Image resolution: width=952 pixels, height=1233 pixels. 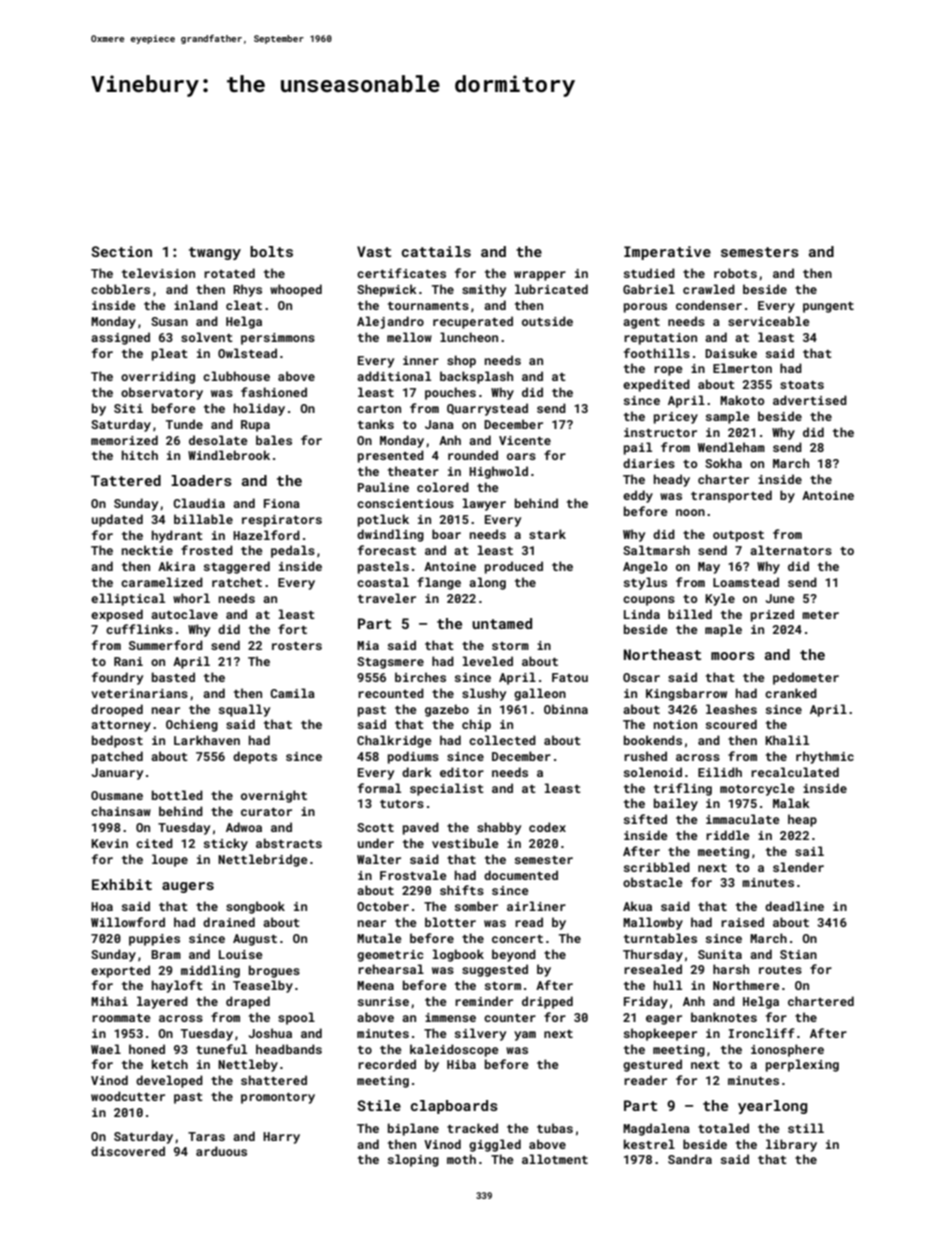 I want to click on Ochieng, so click(x=192, y=725).
